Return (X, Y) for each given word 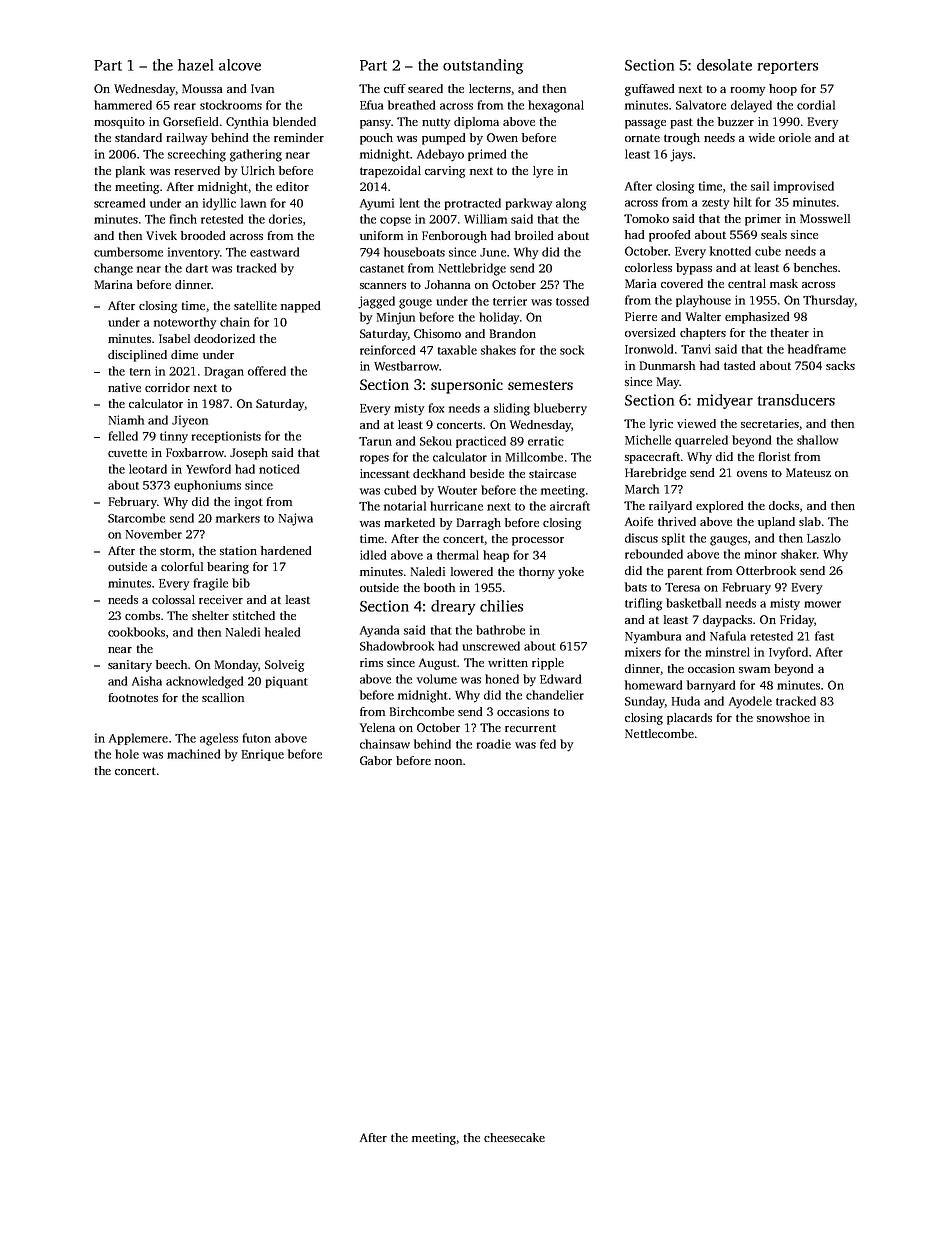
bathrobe (500, 630)
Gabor (376, 760)
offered (267, 371)
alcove (240, 65)
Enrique (263, 755)
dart (197, 268)
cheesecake (514, 1137)
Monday (236, 666)
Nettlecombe (659, 733)
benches (815, 267)
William (485, 219)
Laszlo (824, 538)
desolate (724, 65)
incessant (385, 473)
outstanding (483, 66)
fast (824, 636)
